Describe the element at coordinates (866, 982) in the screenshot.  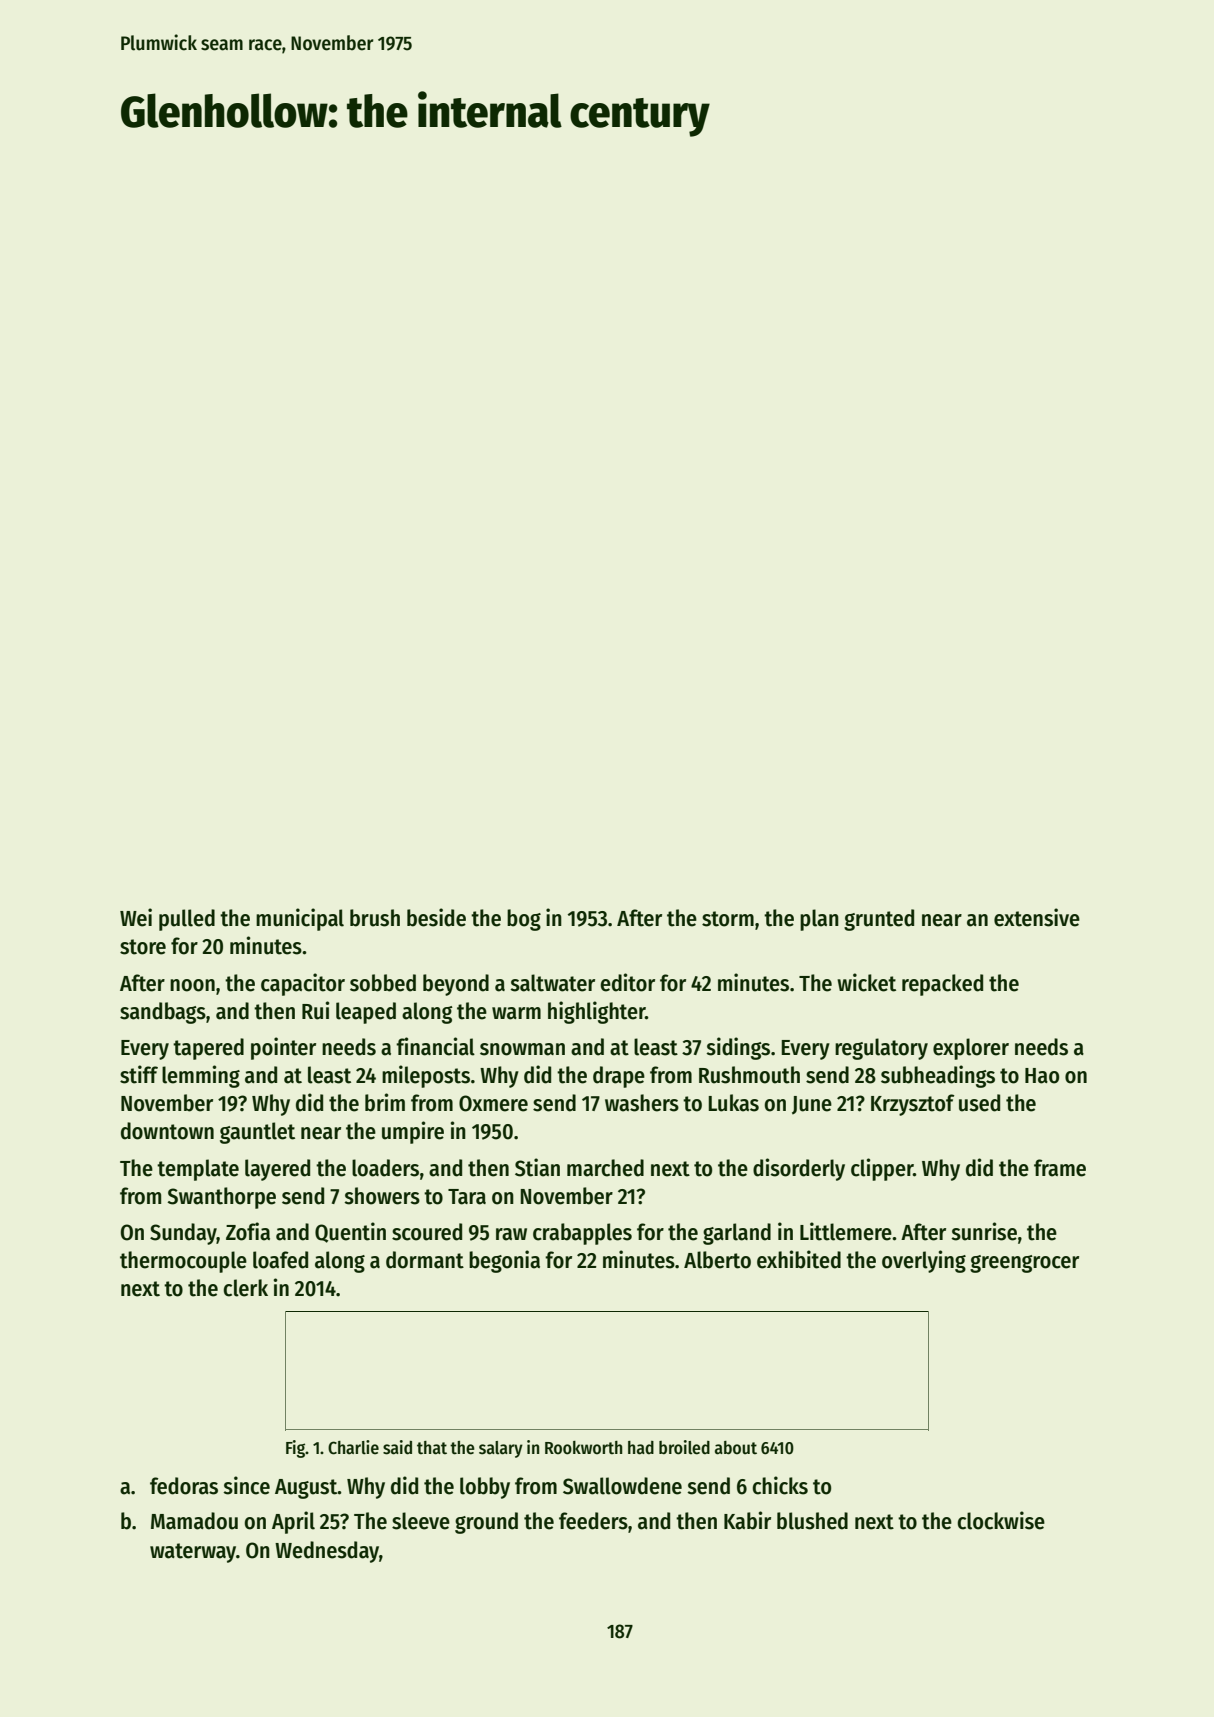
I see `wicket` at that location.
